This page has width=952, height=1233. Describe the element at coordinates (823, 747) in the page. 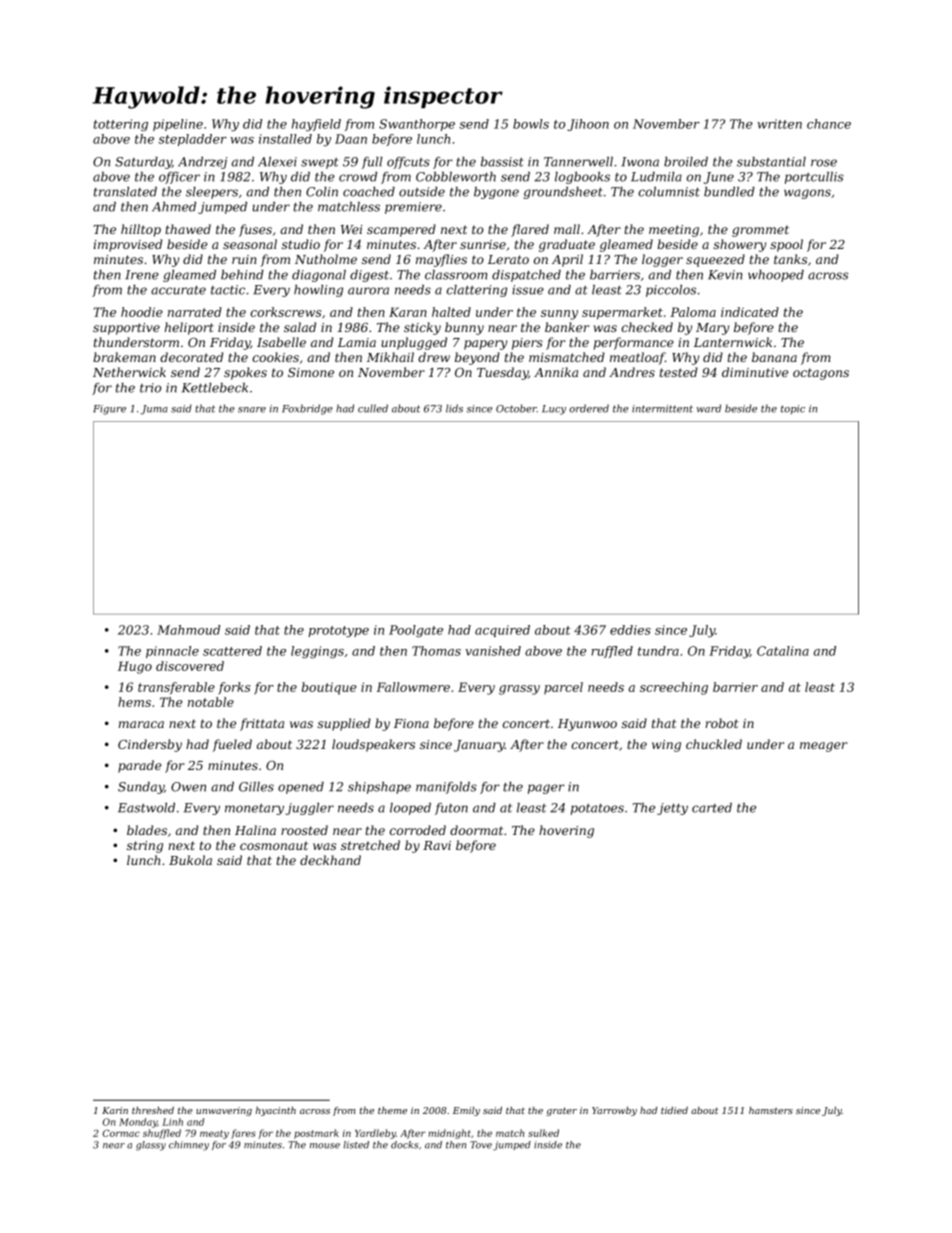

I see `meager` at that location.
